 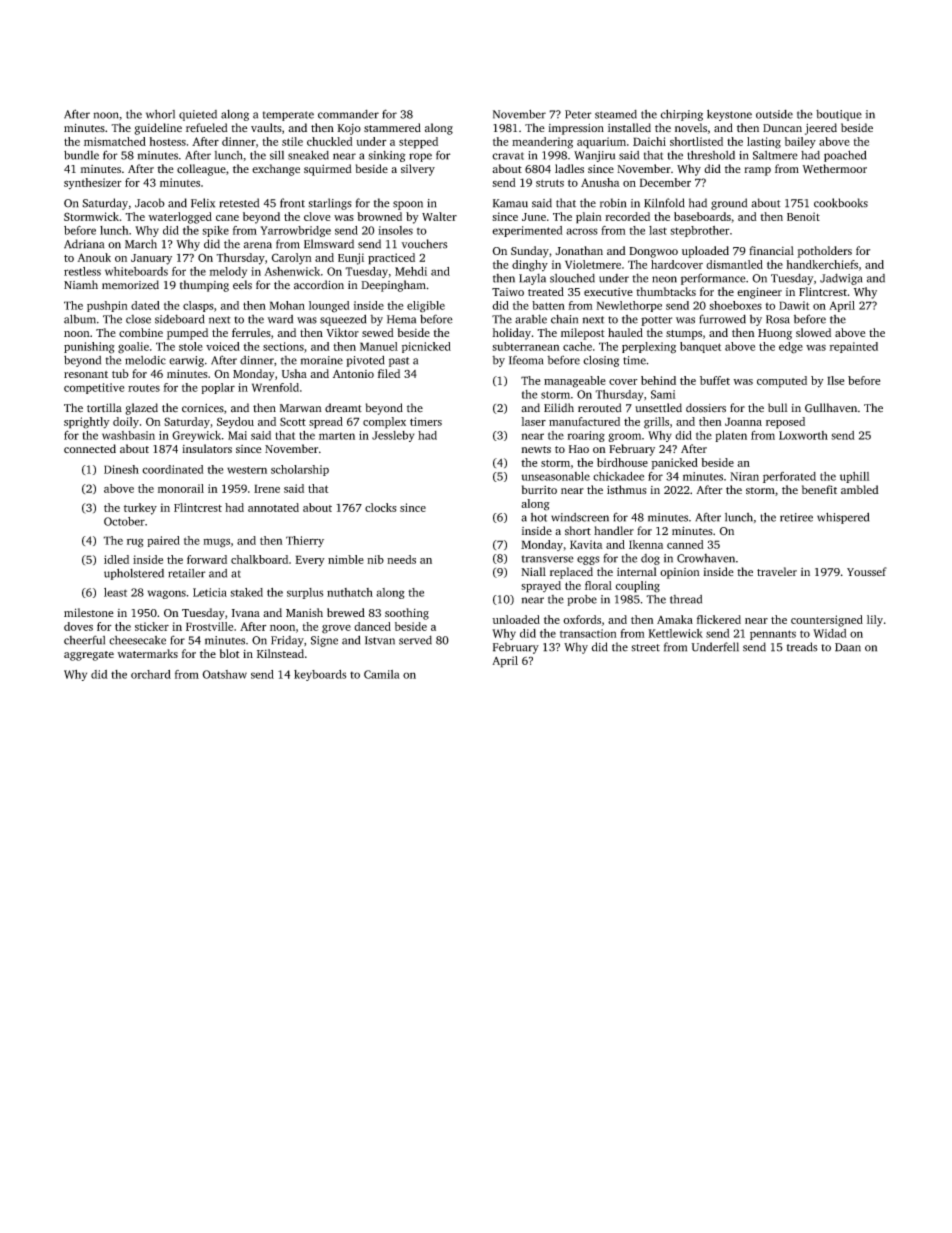 I want to click on Peter, so click(x=578, y=114).
